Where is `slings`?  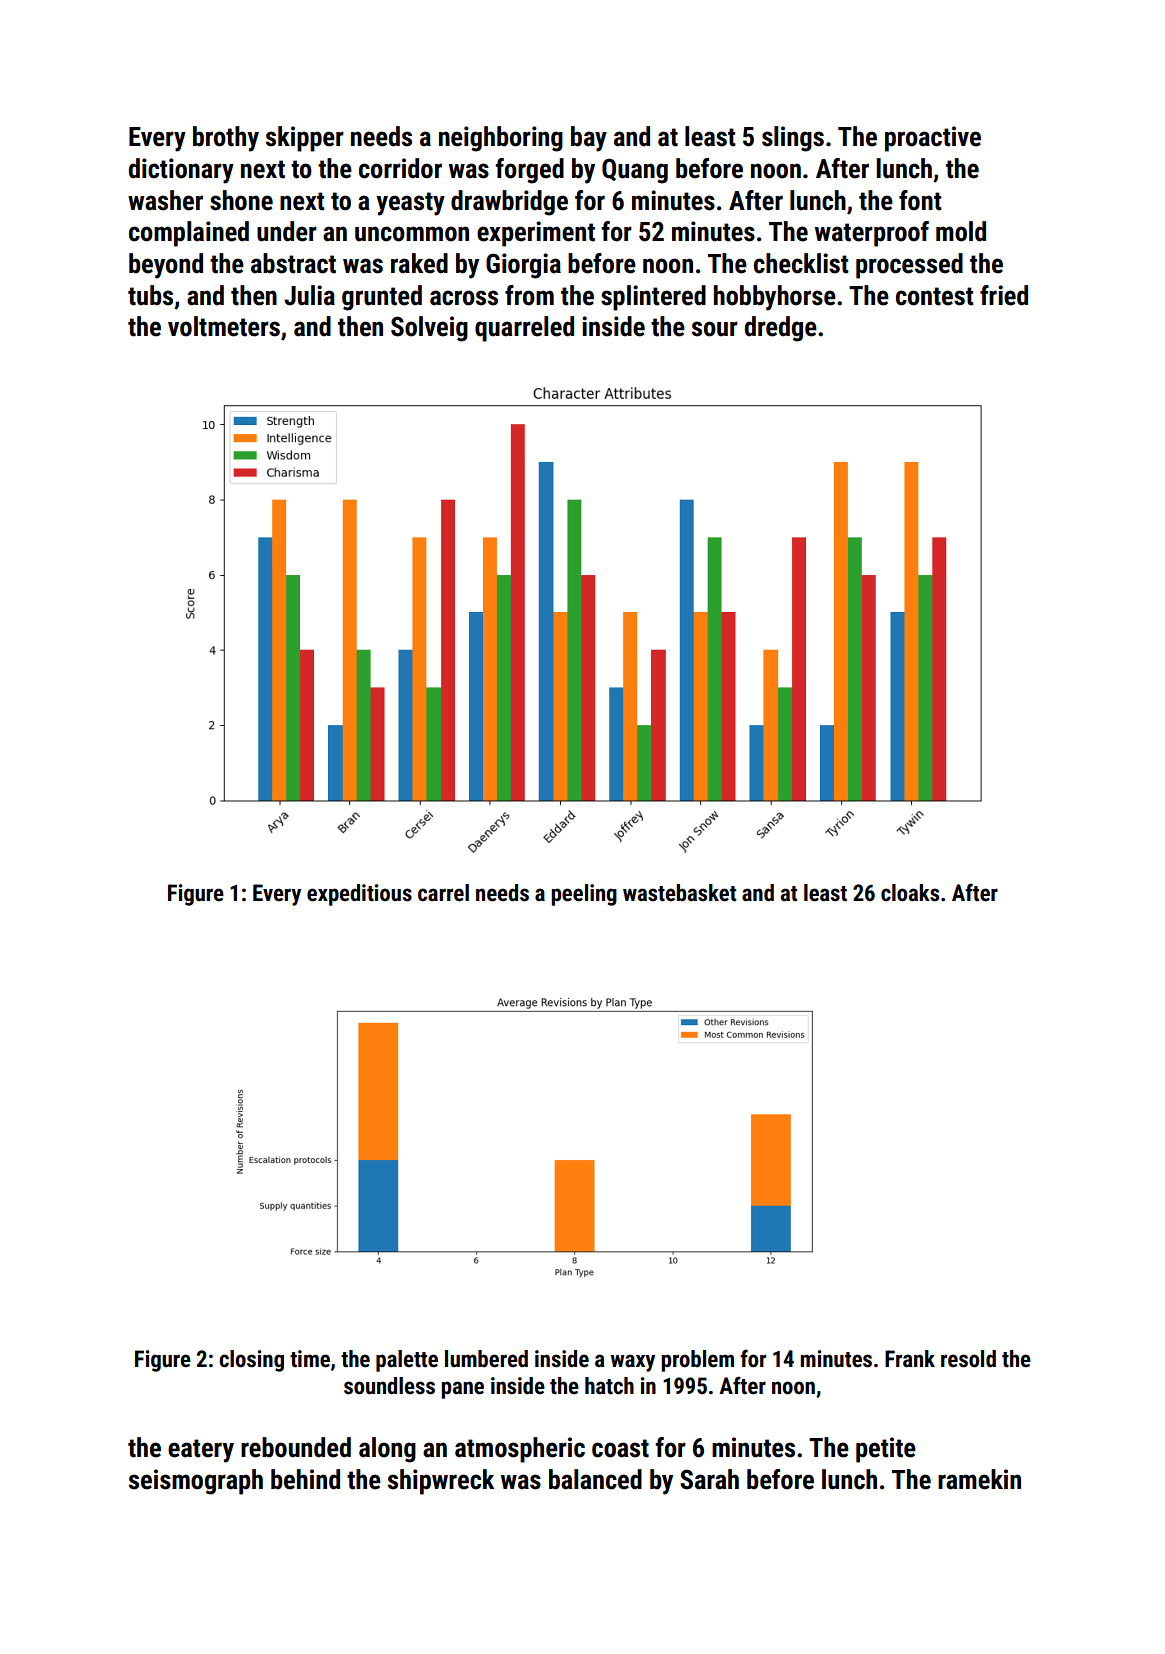
slings is located at coordinates (793, 139).
